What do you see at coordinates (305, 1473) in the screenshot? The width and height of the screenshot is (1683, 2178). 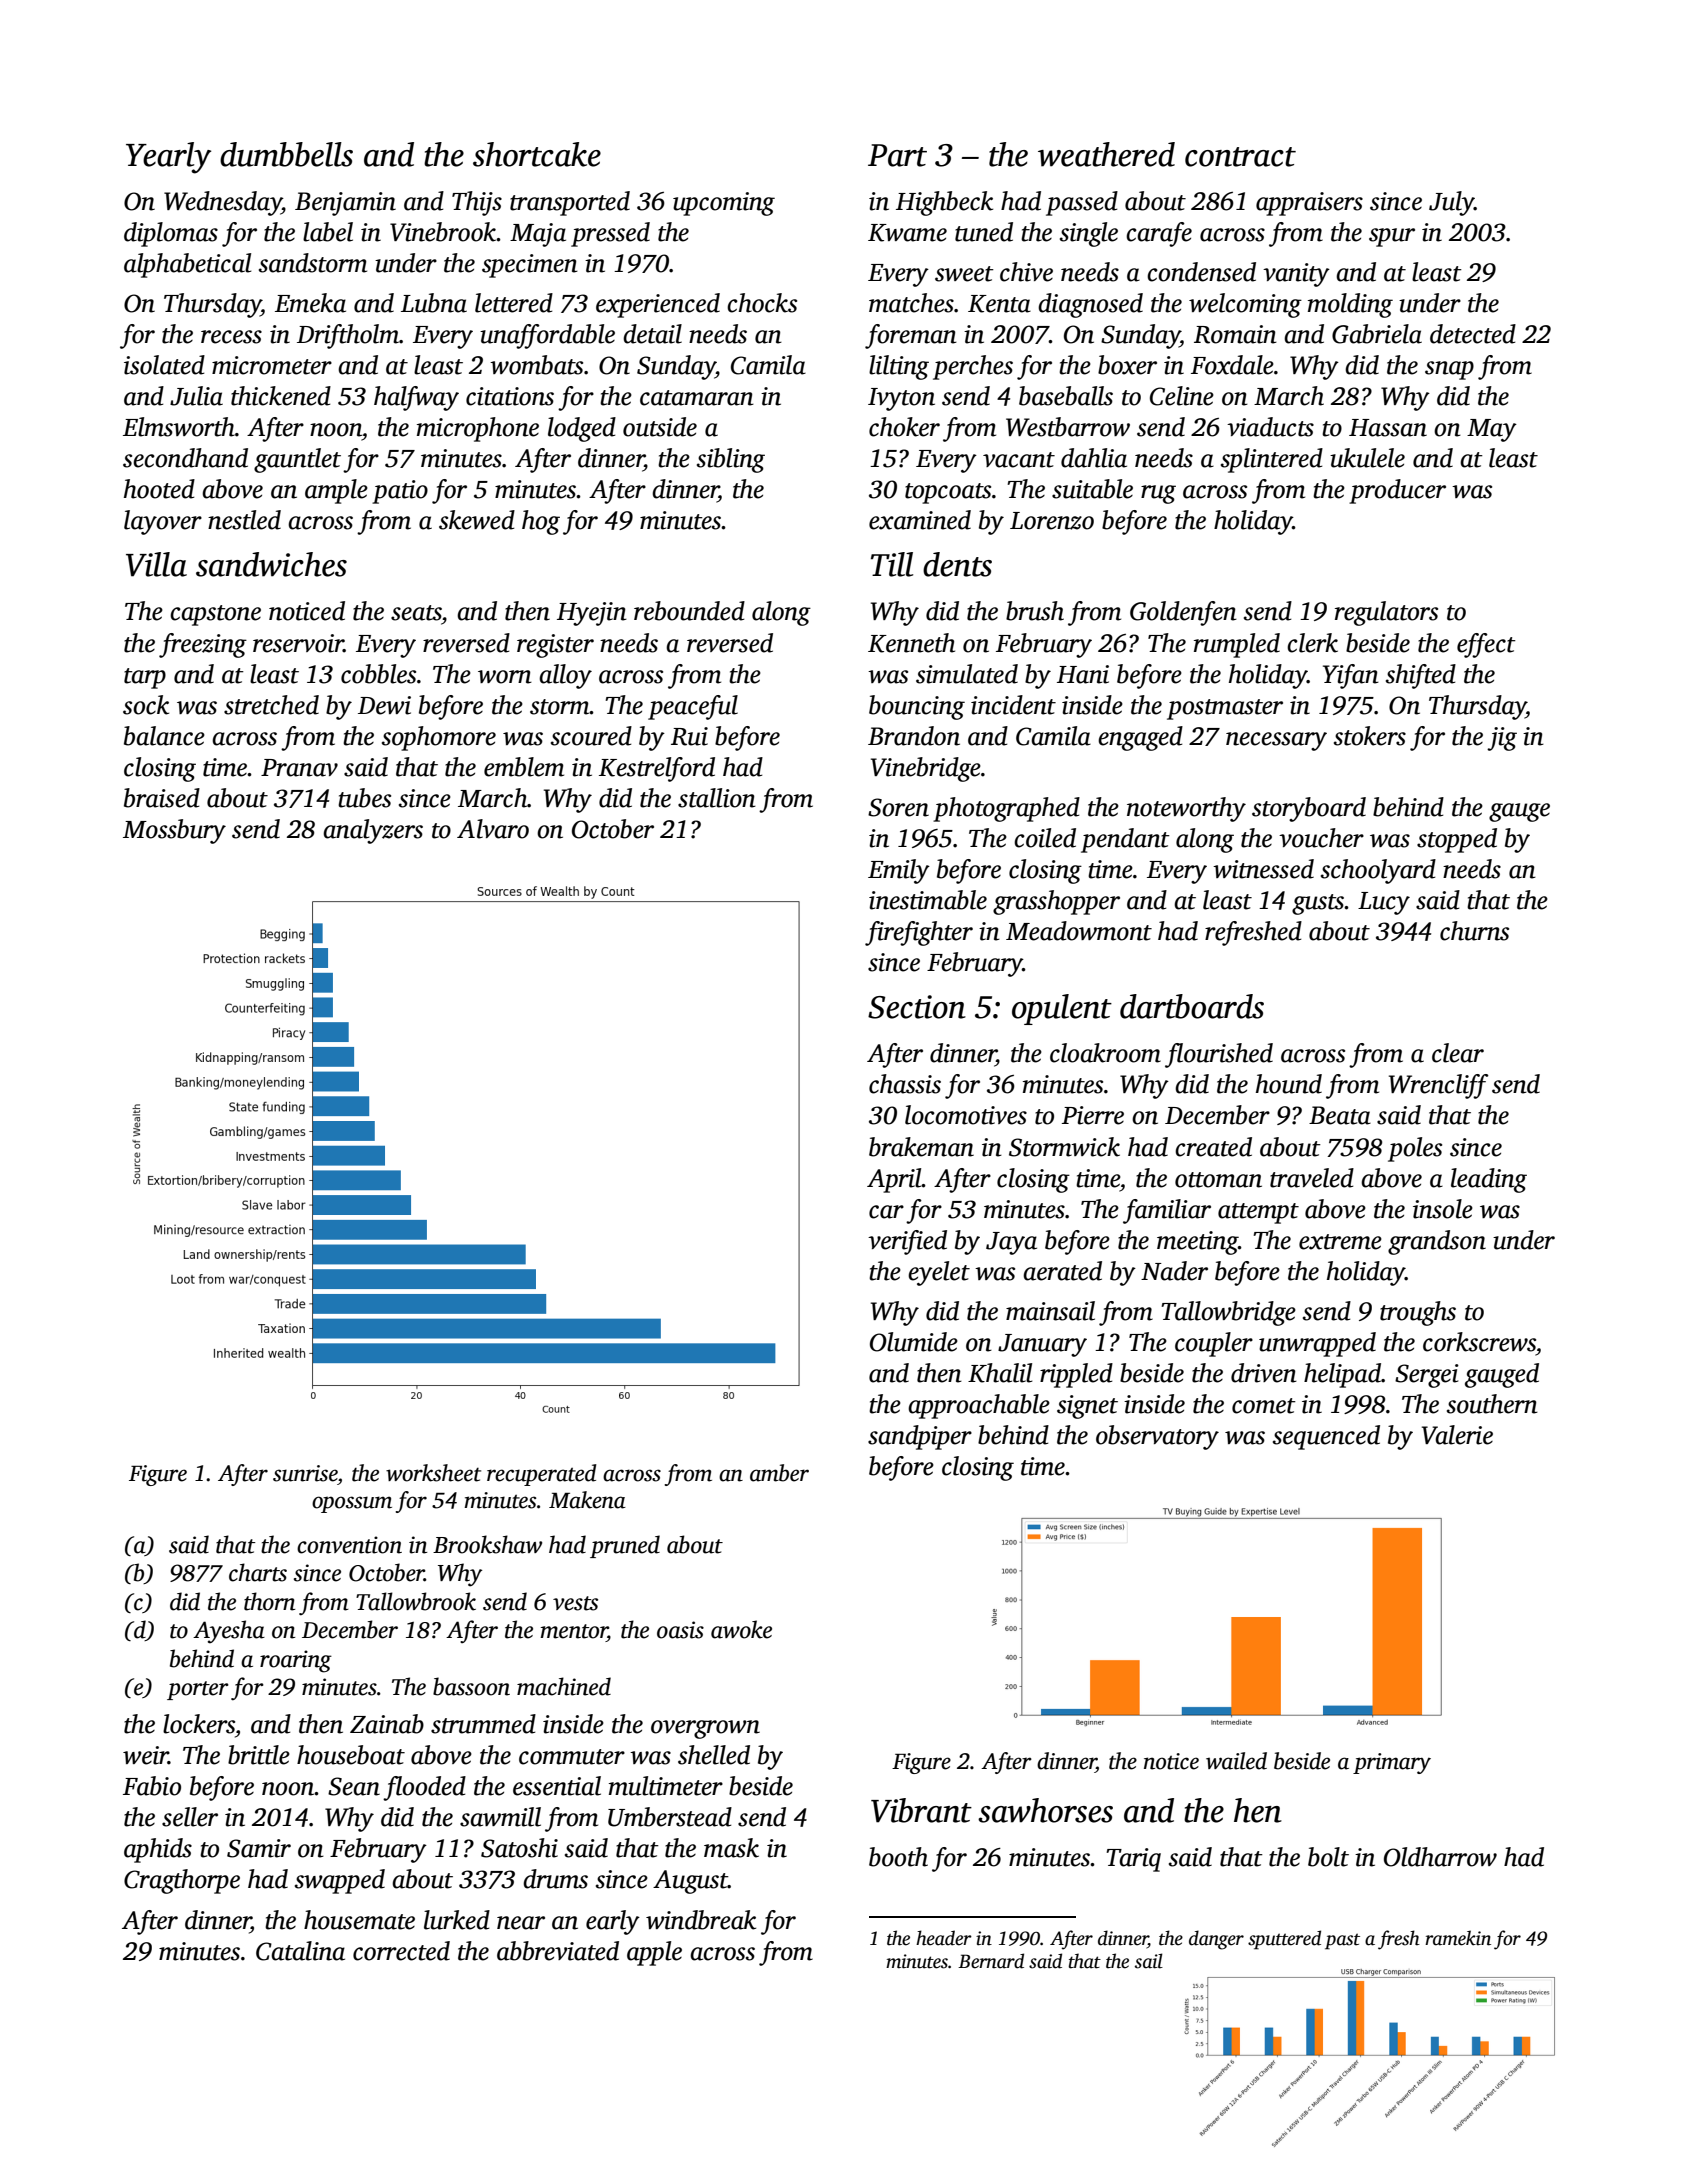 I see `sunrise` at bounding box center [305, 1473].
